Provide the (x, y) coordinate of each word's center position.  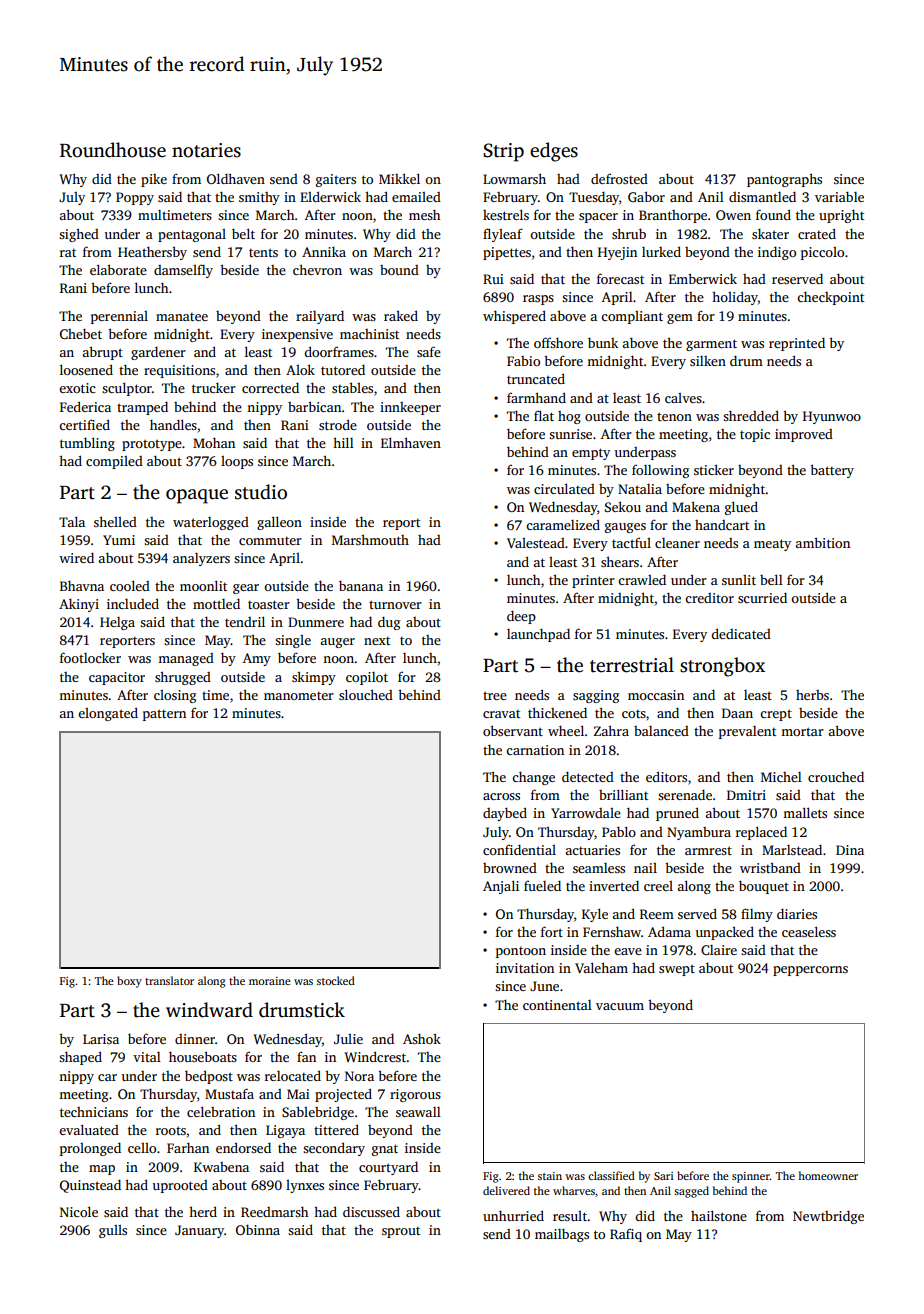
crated (817, 233)
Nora (359, 1076)
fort (552, 931)
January (199, 1231)
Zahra (611, 730)
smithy (259, 198)
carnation (535, 750)
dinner (195, 1039)
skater (770, 233)
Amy (257, 659)
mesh (424, 214)
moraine (270, 981)
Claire (719, 950)
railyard (320, 317)
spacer (598, 218)
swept (677, 970)
